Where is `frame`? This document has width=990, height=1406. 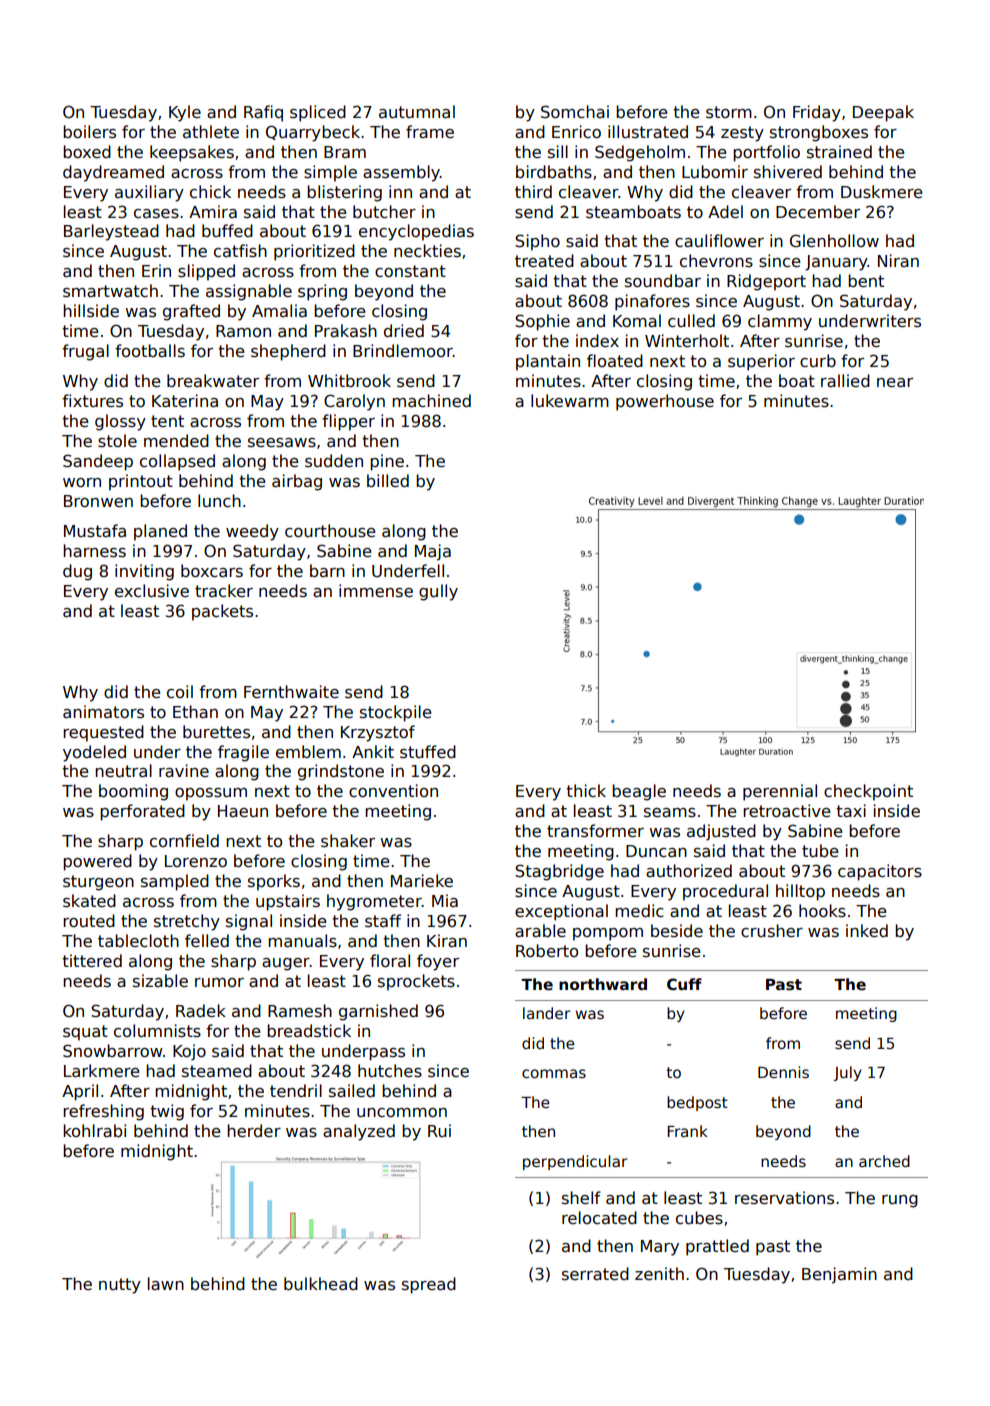
frame is located at coordinates (430, 131).
